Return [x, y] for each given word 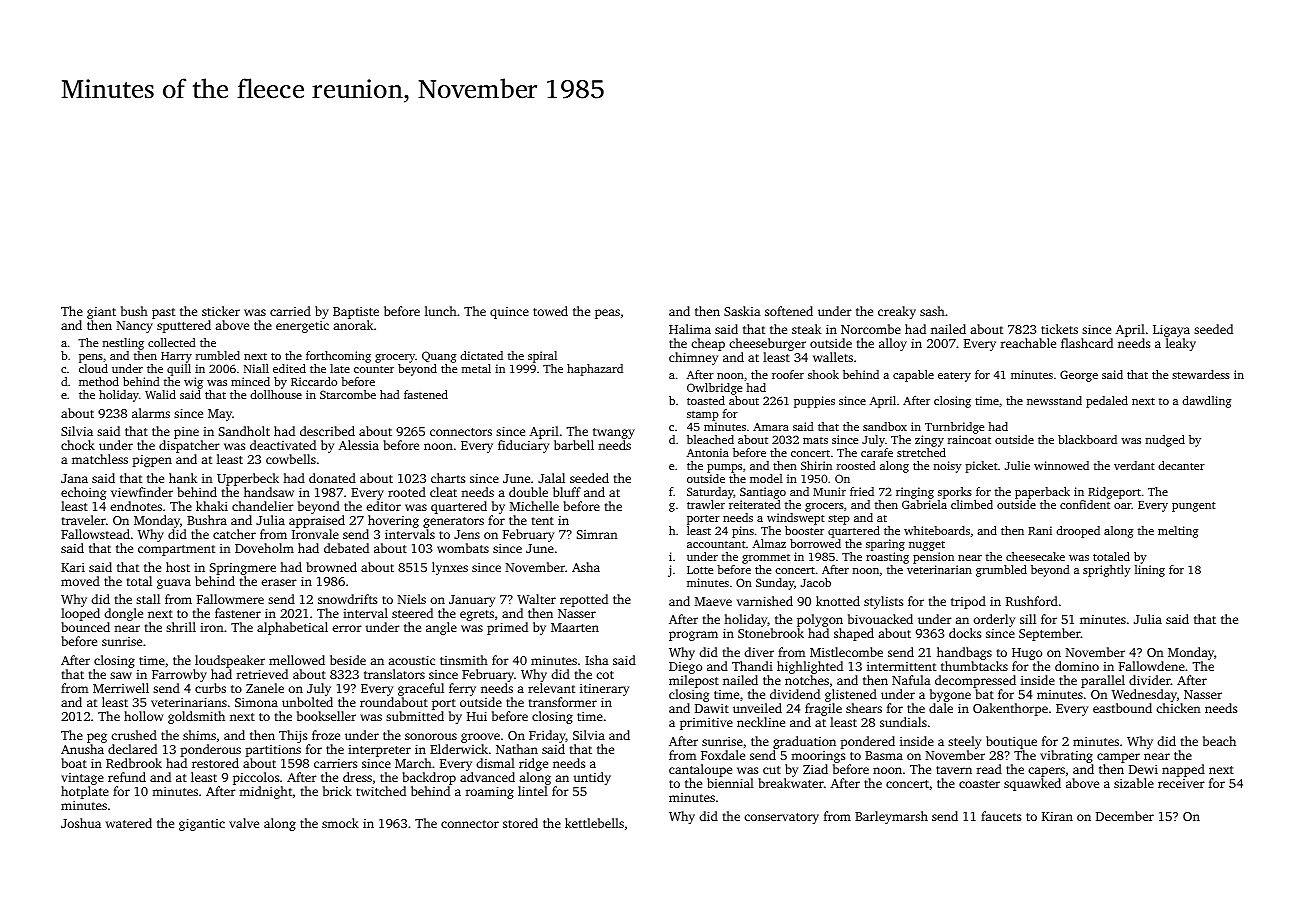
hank [183, 478]
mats [815, 440]
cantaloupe [700, 770]
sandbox [885, 426]
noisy [948, 467]
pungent [1194, 507]
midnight [265, 792]
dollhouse [276, 394]
